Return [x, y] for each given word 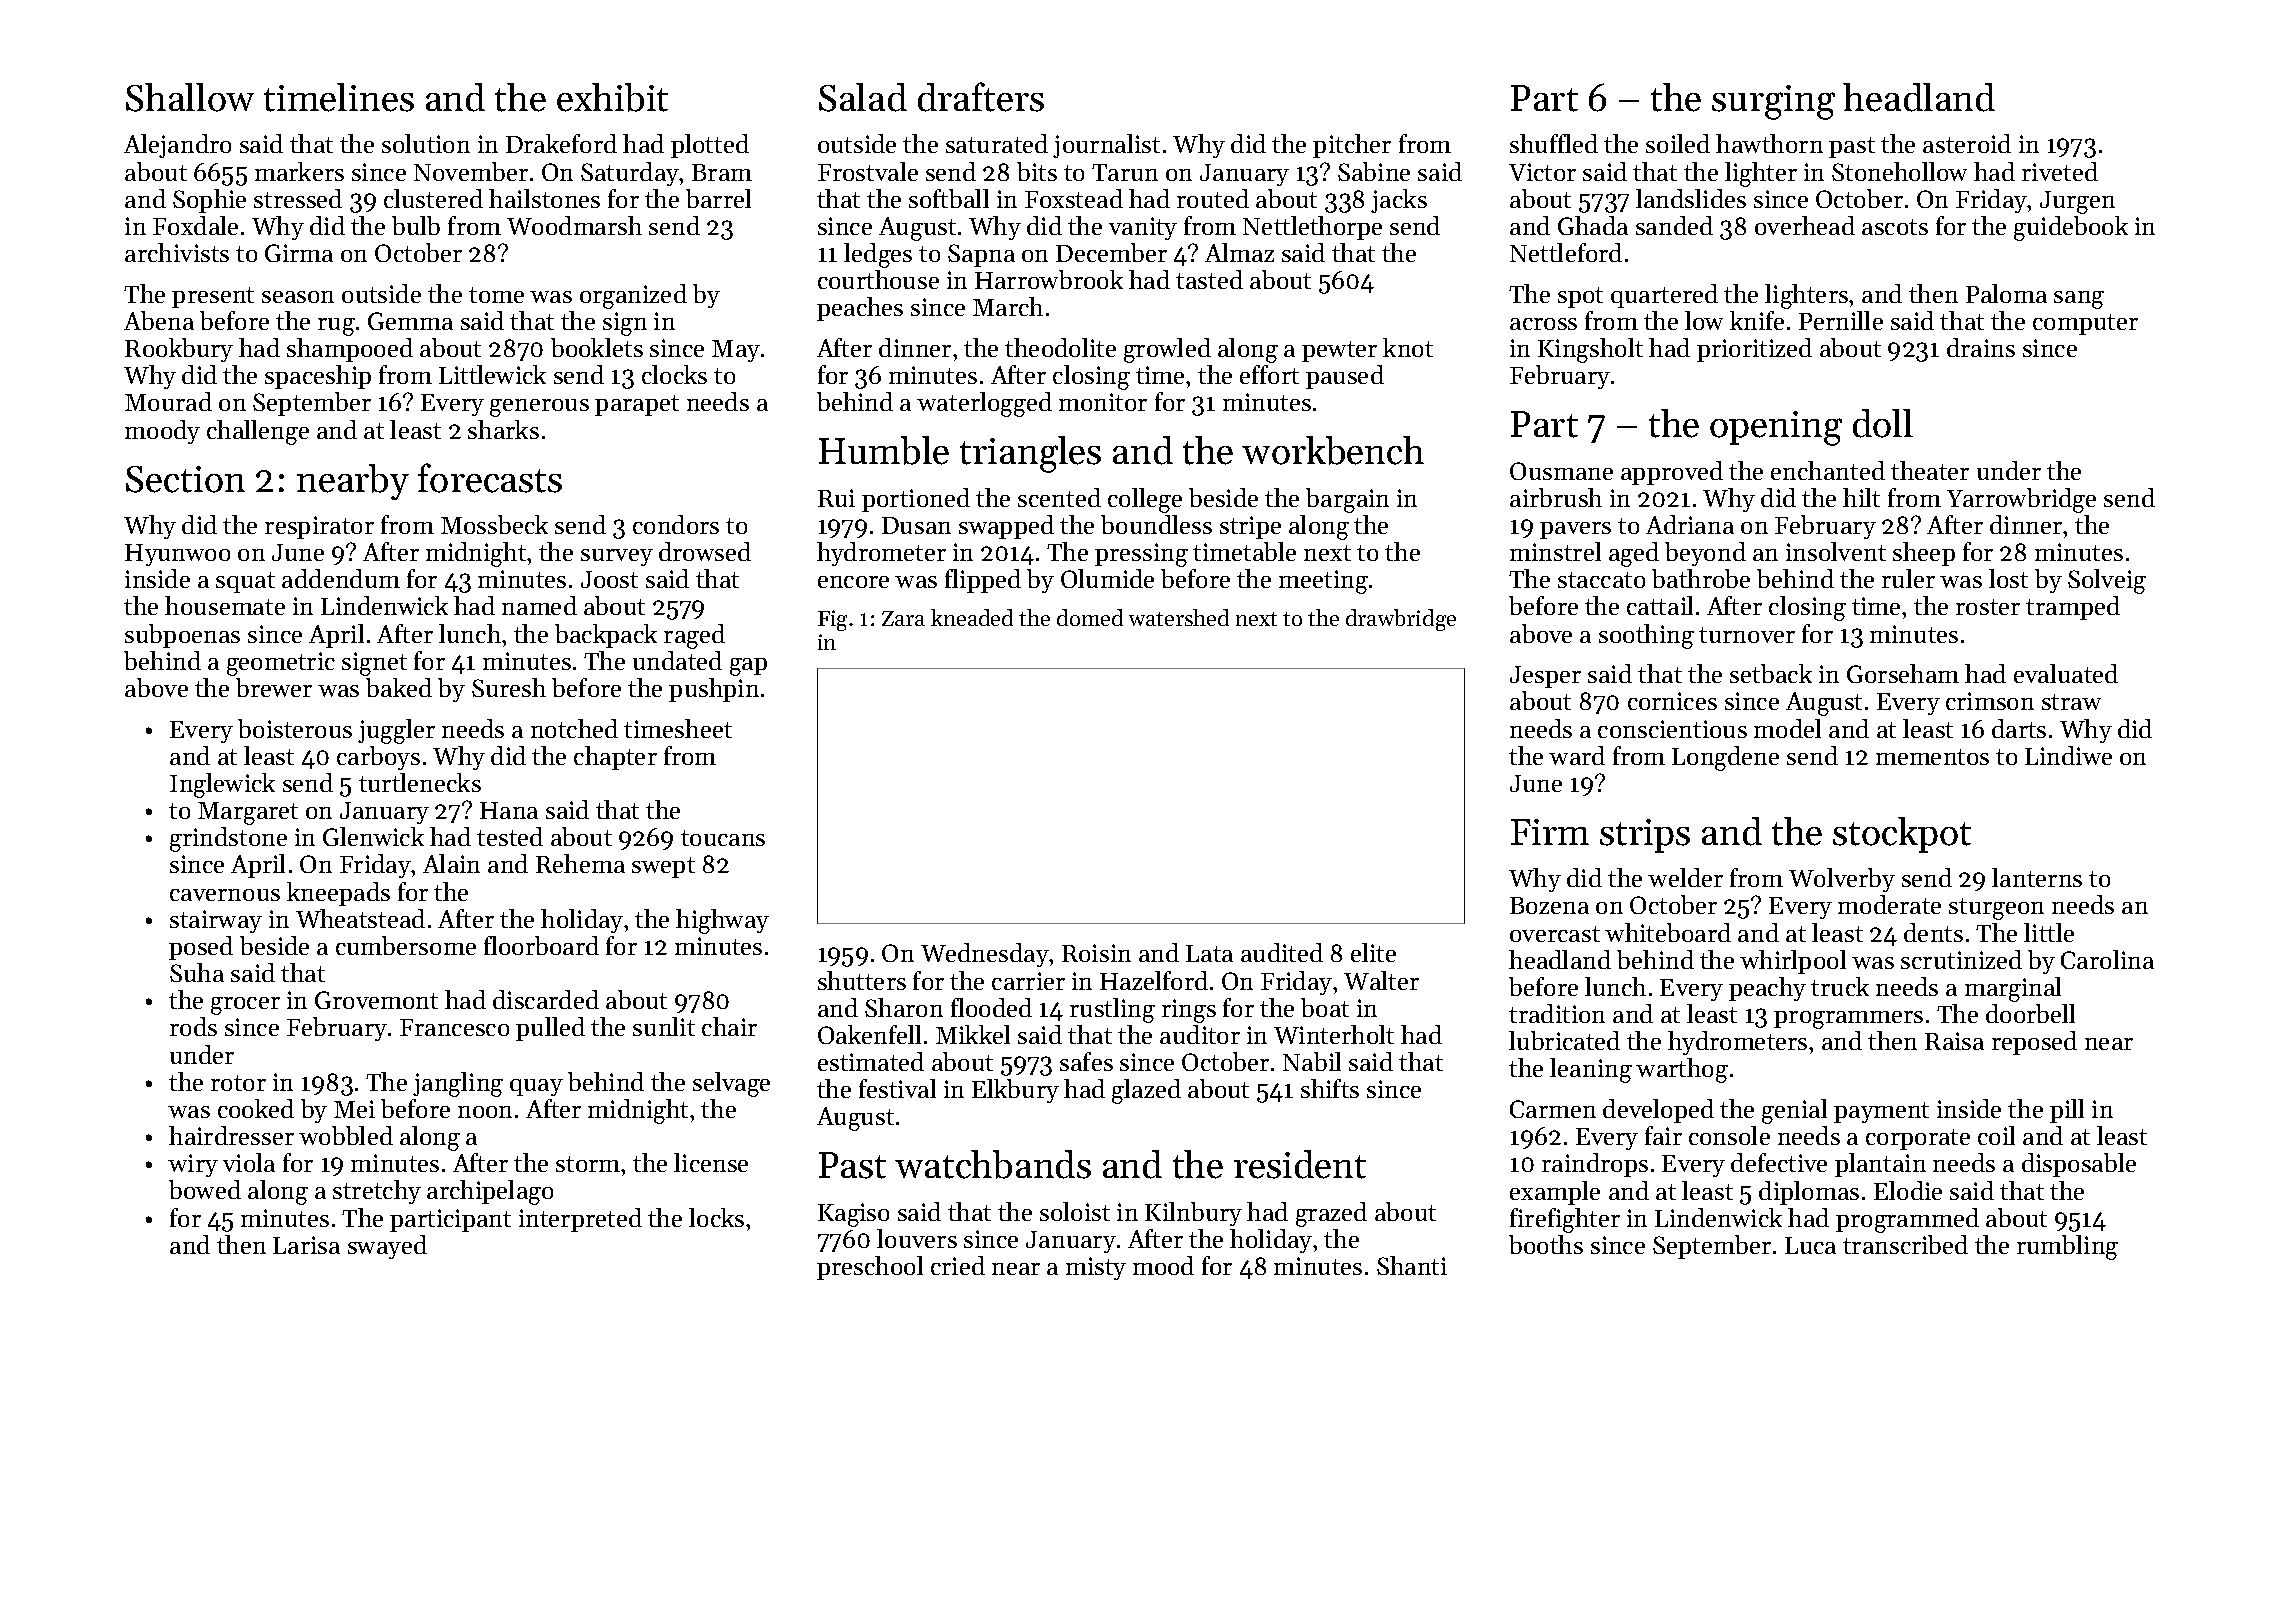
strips [1645, 836]
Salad [863, 97]
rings [1189, 1011]
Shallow [190, 97]
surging [1773, 102]
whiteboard [1668, 932]
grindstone [228, 839]
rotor [238, 1083]
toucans [723, 838]
